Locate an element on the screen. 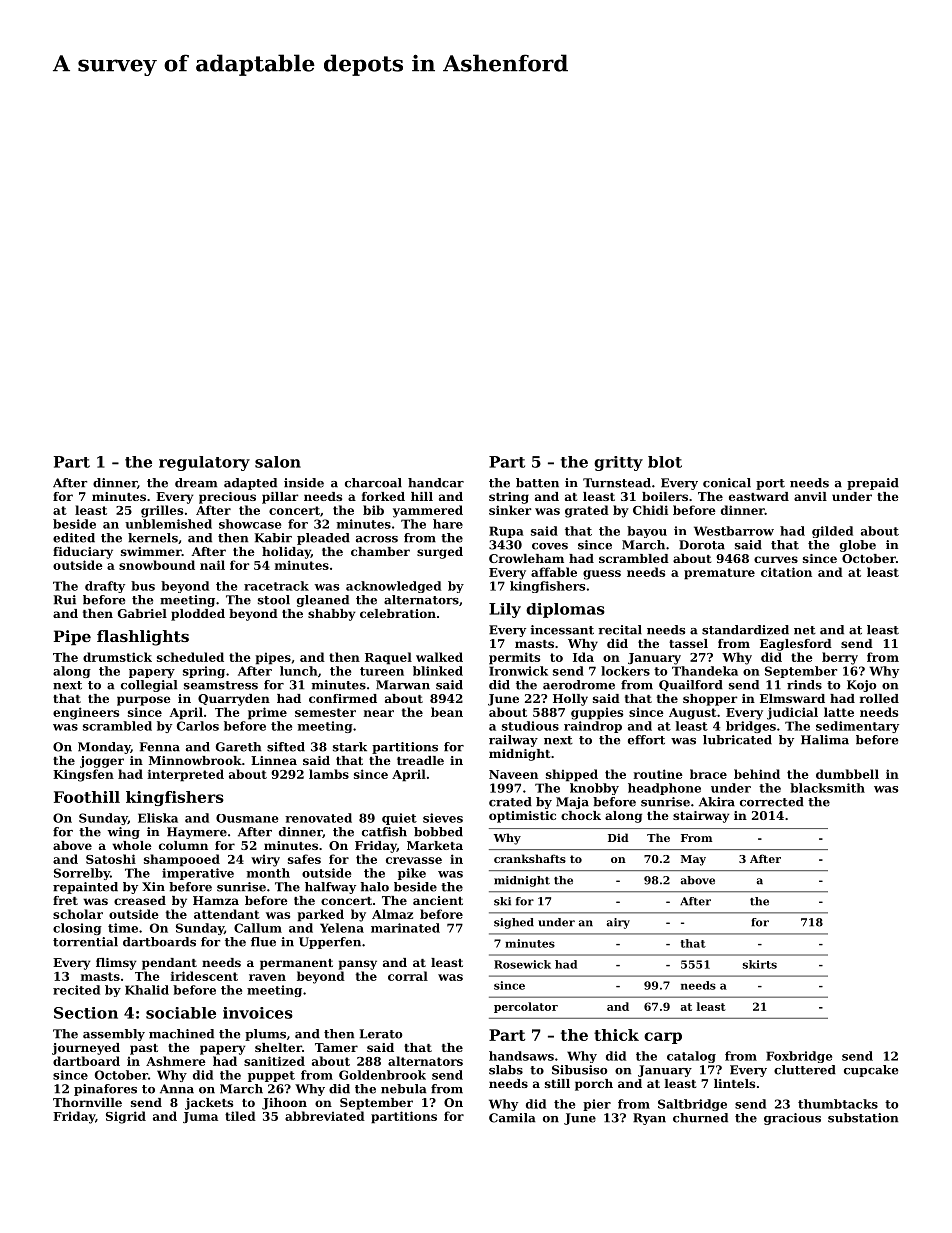 Image resolution: width=952 pixels, height=1233 pixels. stool is located at coordinates (274, 600).
